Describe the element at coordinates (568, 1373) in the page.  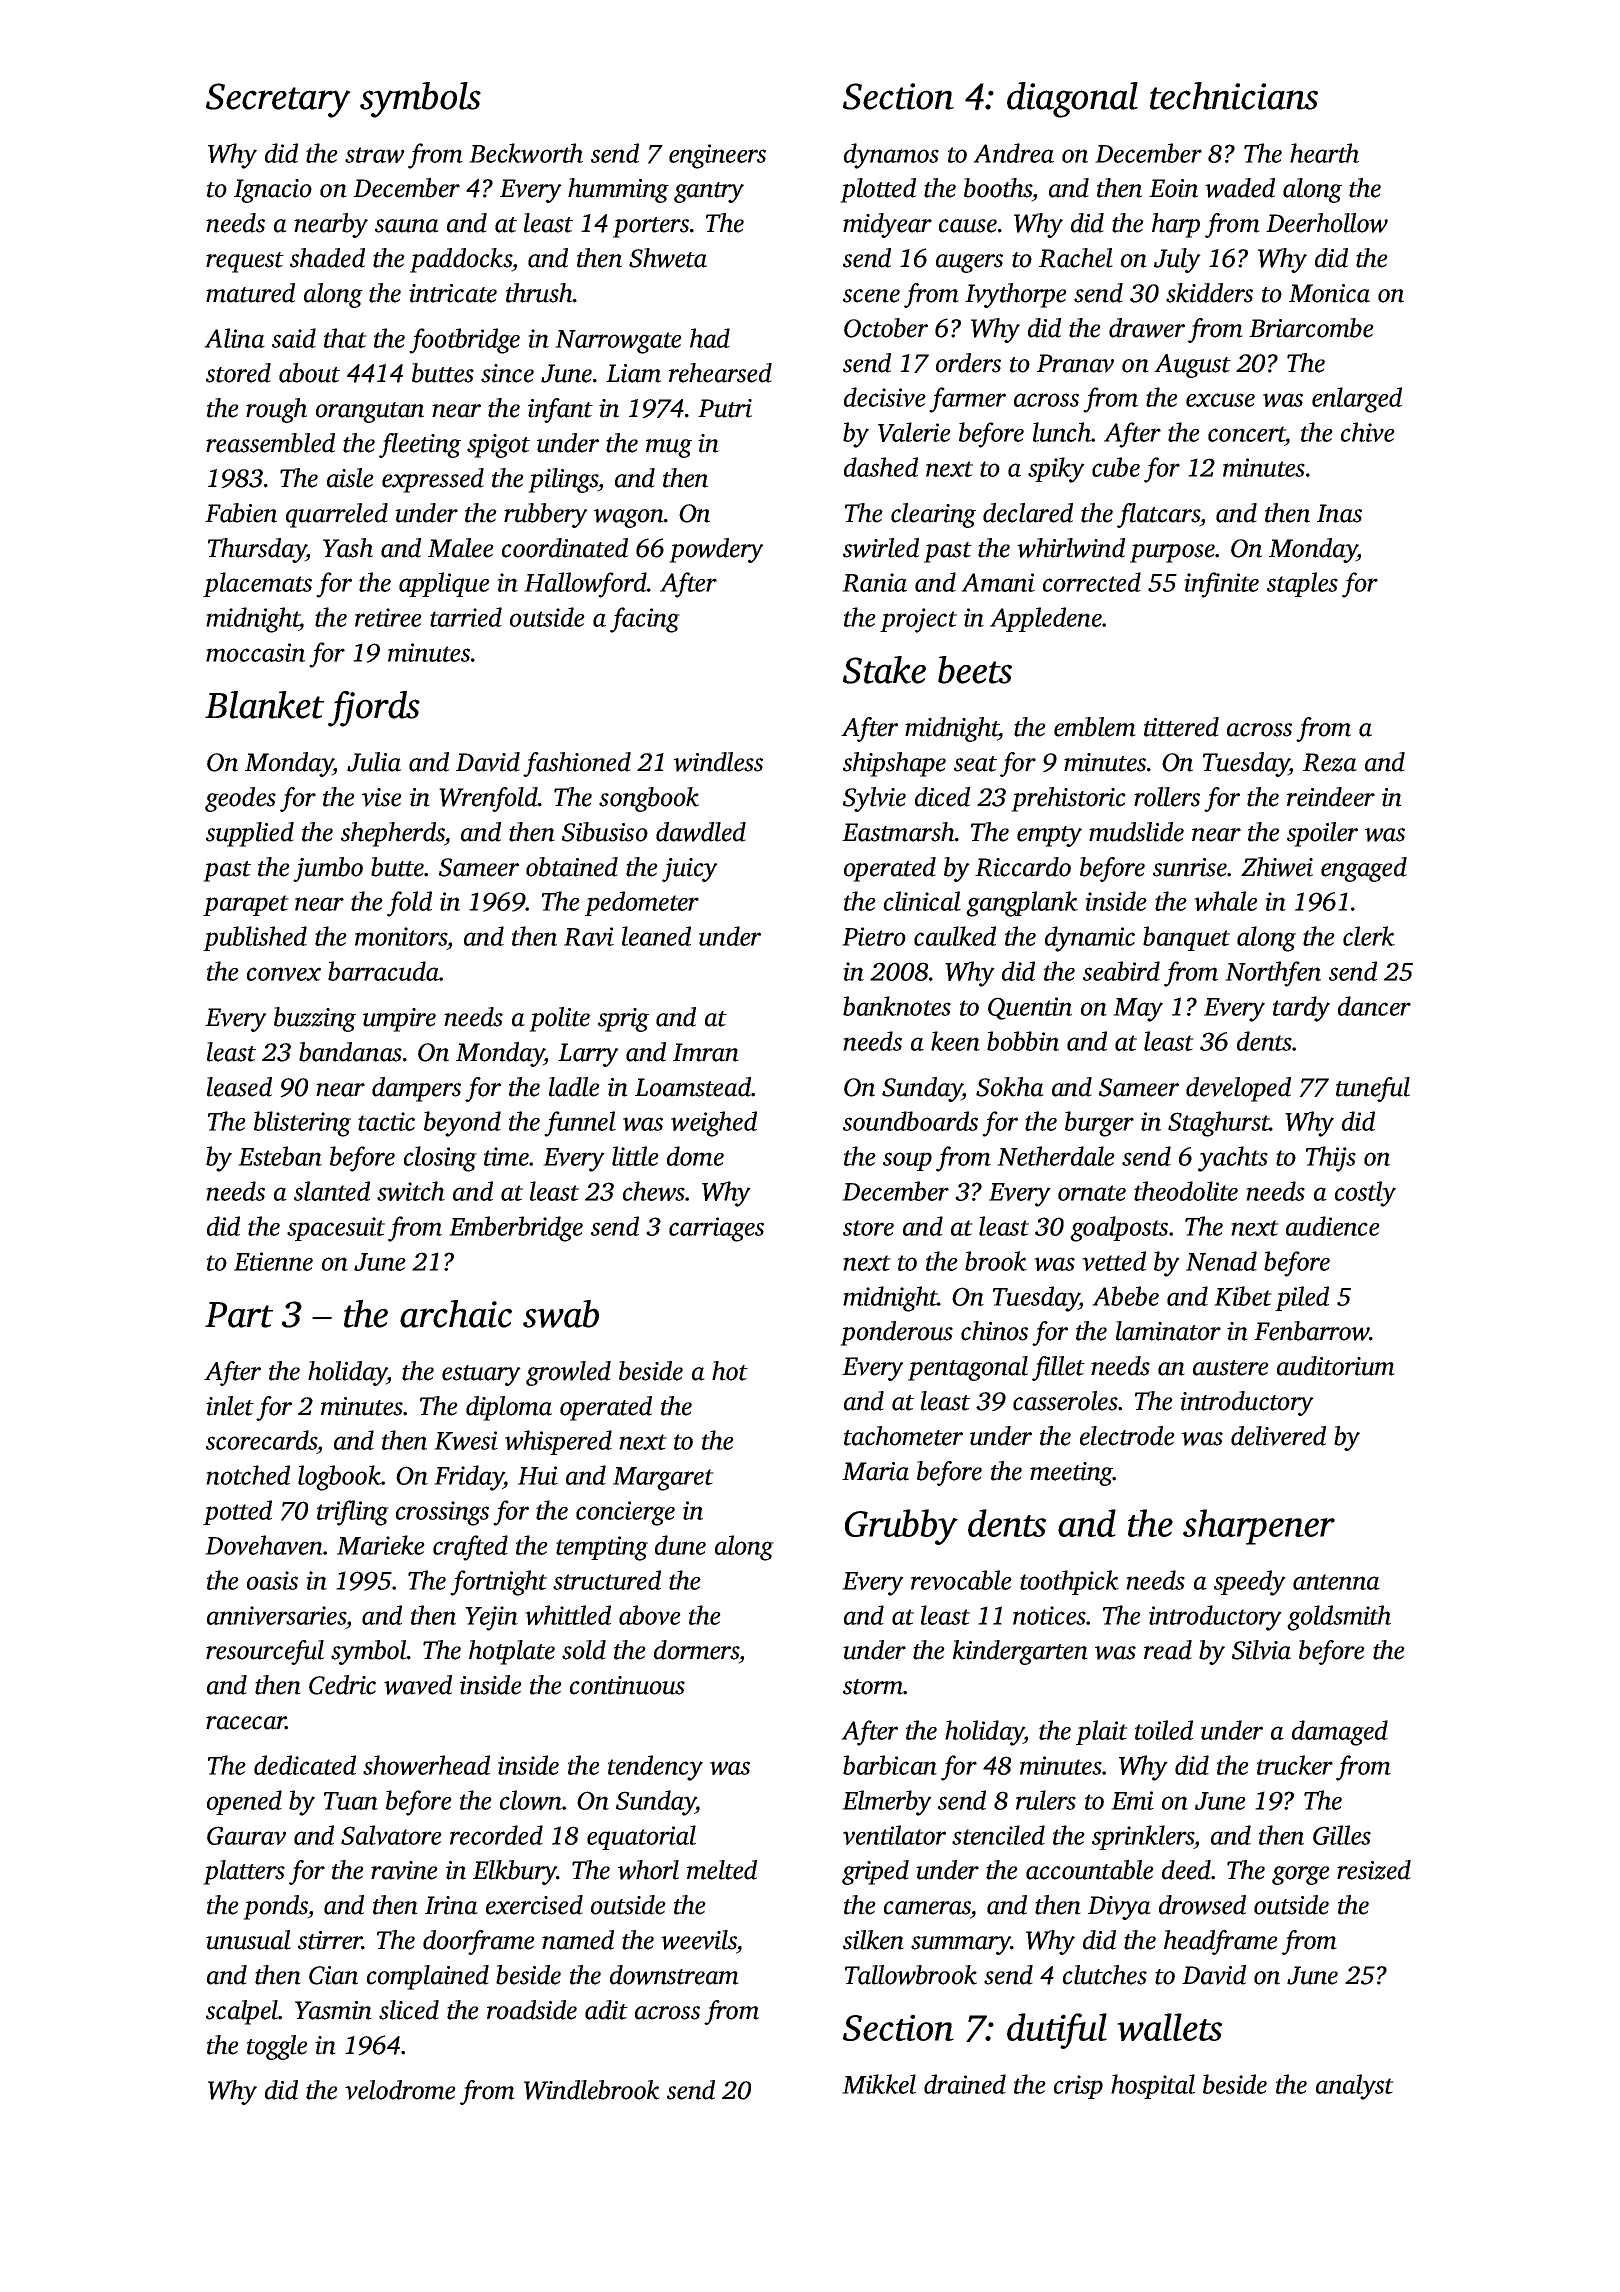
I see `growled` at that location.
